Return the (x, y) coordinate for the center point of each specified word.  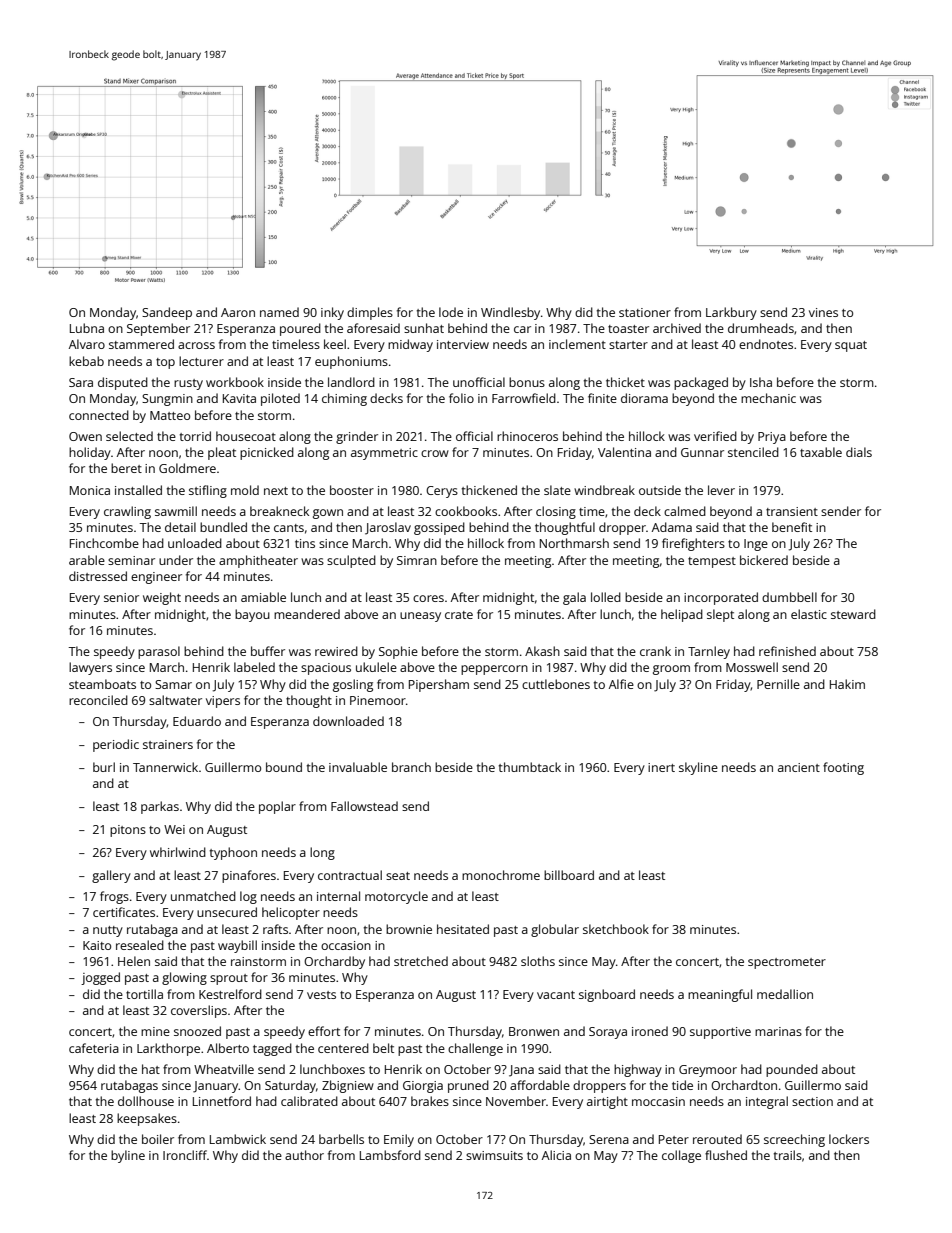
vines (823, 312)
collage (681, 1156)
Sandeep (167, 313)
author (304, 1155)
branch (411, 767)
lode (451, 312)
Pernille (778, 684)
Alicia (556, 1155)
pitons (128, 831)
